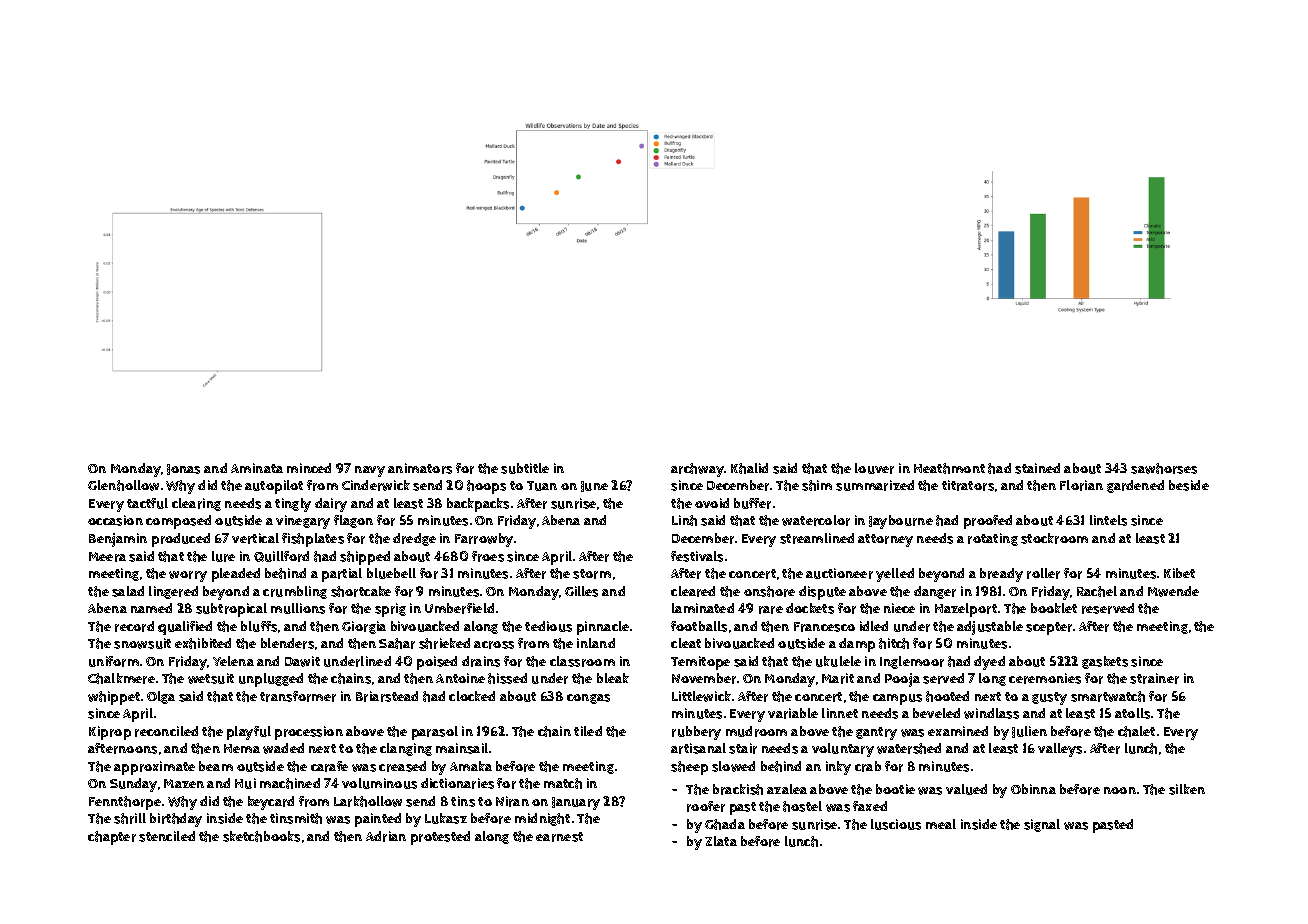 The height and width of the page is (924, 1308). I want to click on strainer, so click(1154, 678).
